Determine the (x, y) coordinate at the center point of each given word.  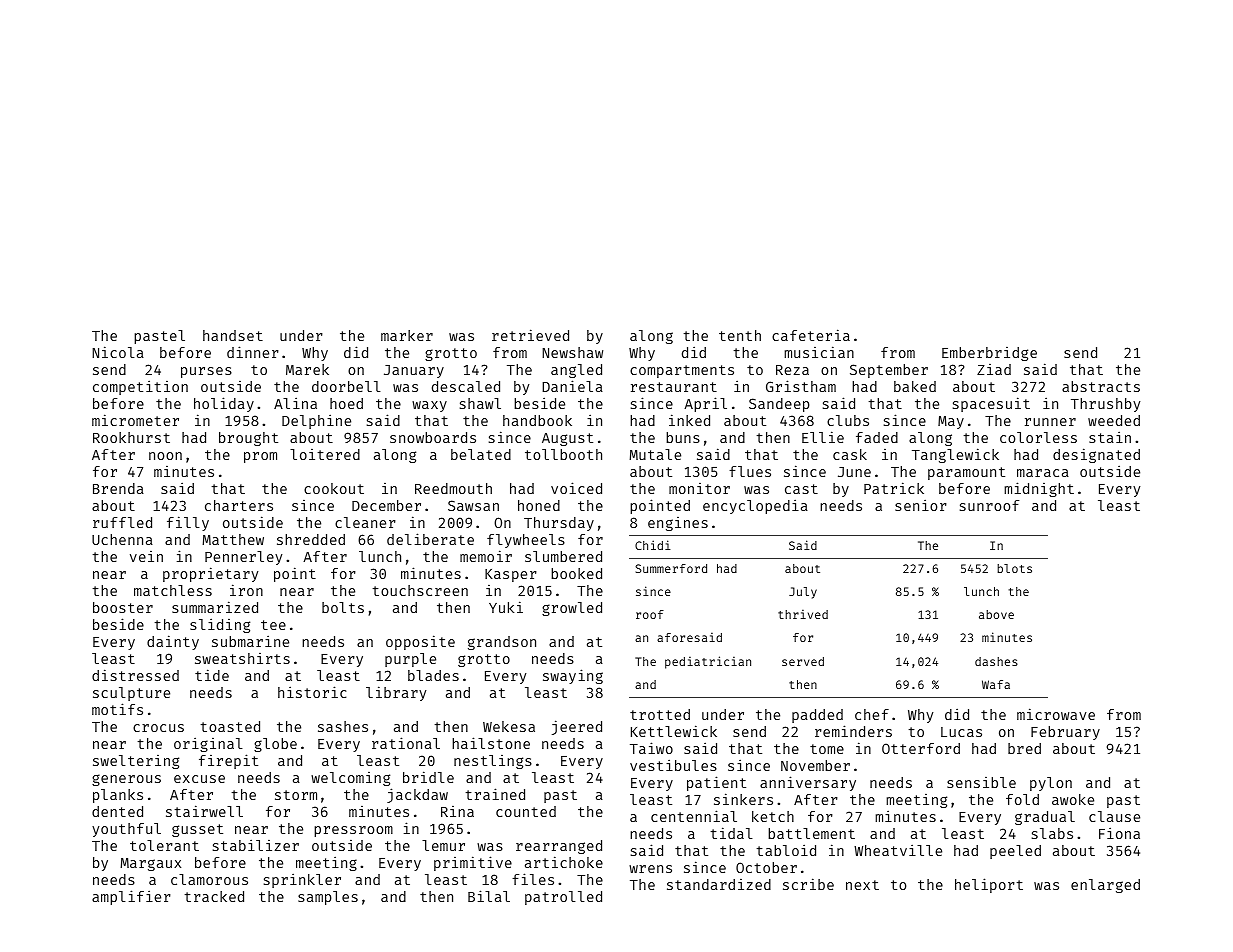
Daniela (572, 386)
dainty (173, 642)
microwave (1056, 714)
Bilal (489, 896)
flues (750, 471)
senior (921, 505)
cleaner (365, 522)
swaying (573, 676)
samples (328, 898)
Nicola (118, 352)
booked (576, 573)
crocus (158, 728)
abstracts (1101, 386)
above (996, 614)
